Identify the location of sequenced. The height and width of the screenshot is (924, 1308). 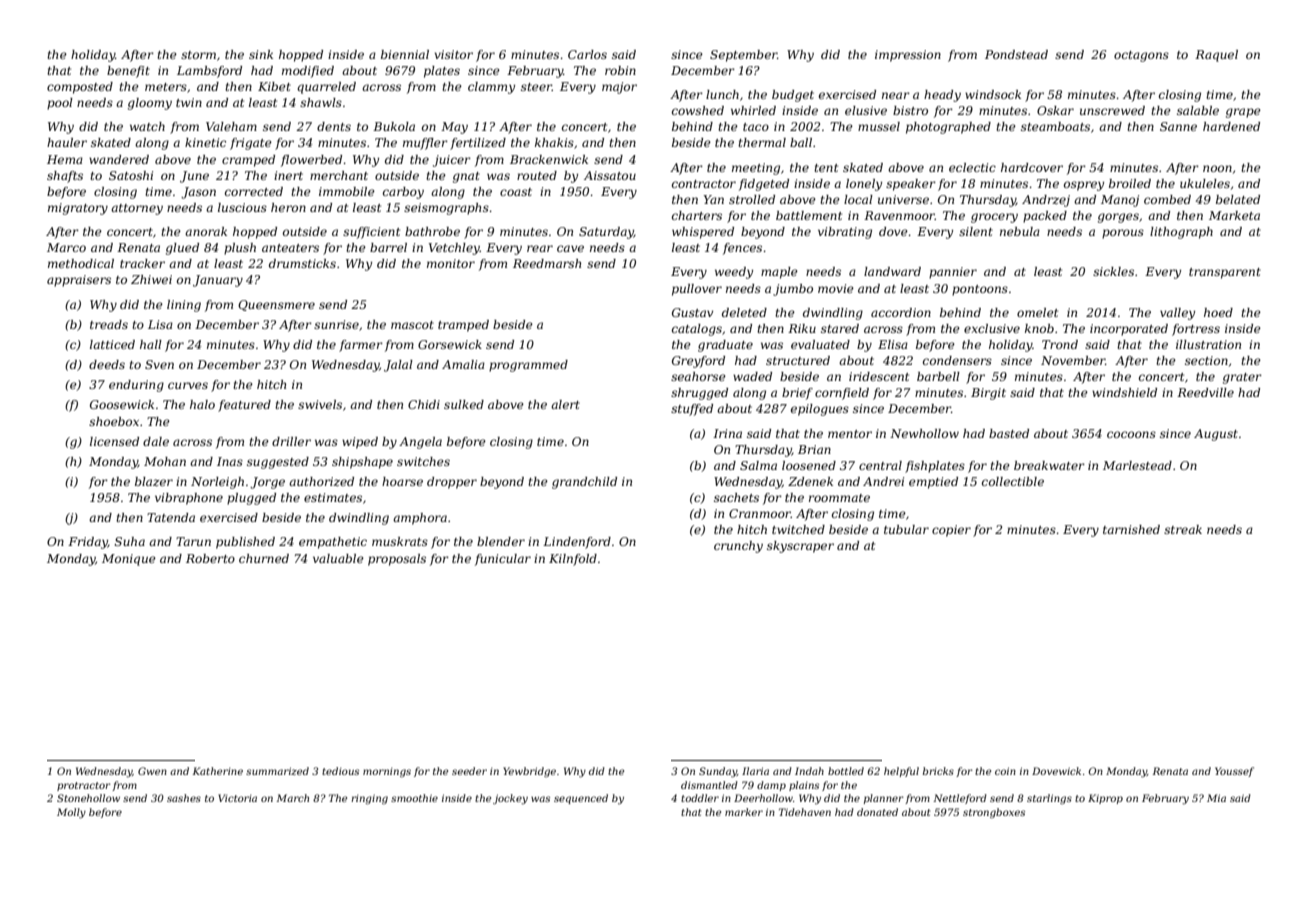
(581, 799).
